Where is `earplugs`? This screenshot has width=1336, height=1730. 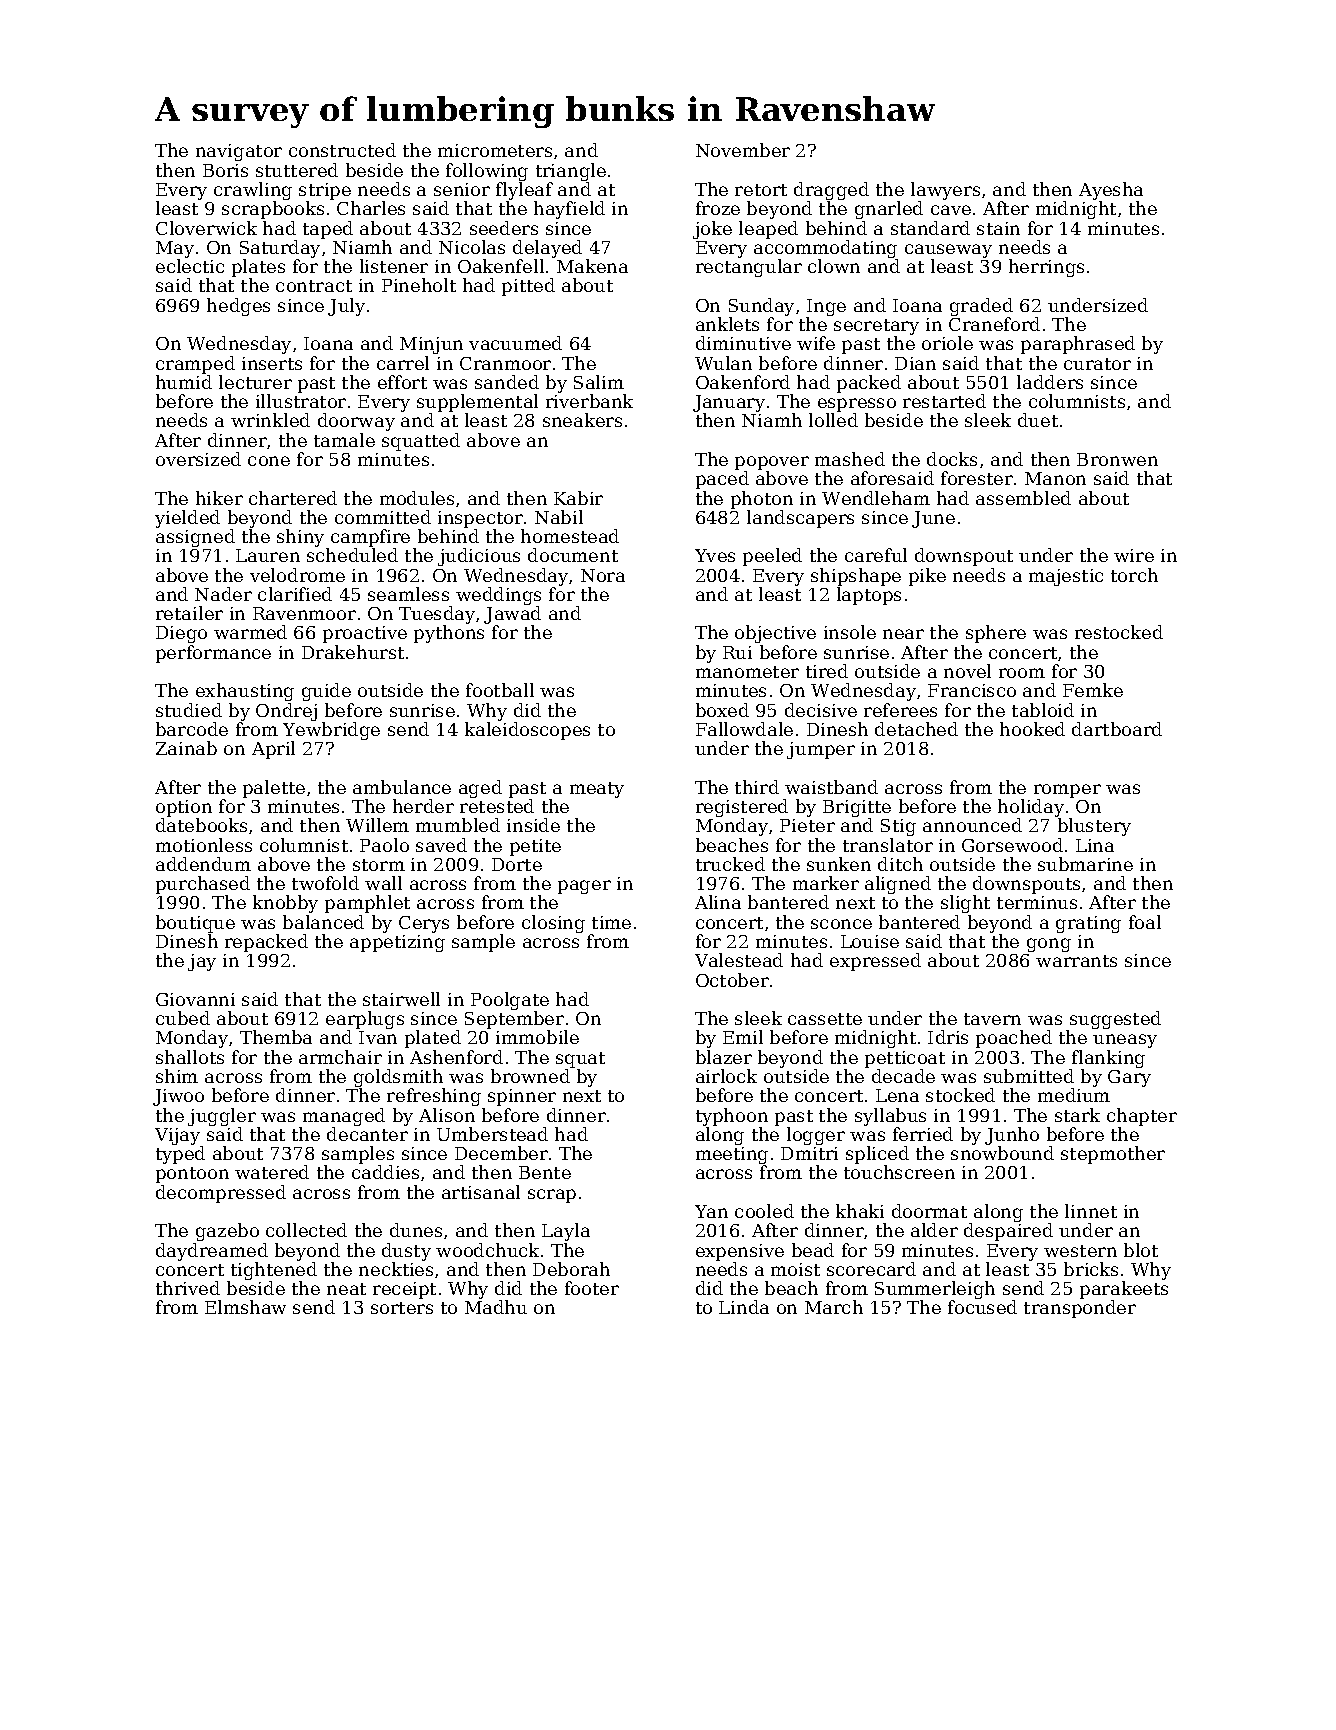 earplugs is located at coordinates (365, 1020).
